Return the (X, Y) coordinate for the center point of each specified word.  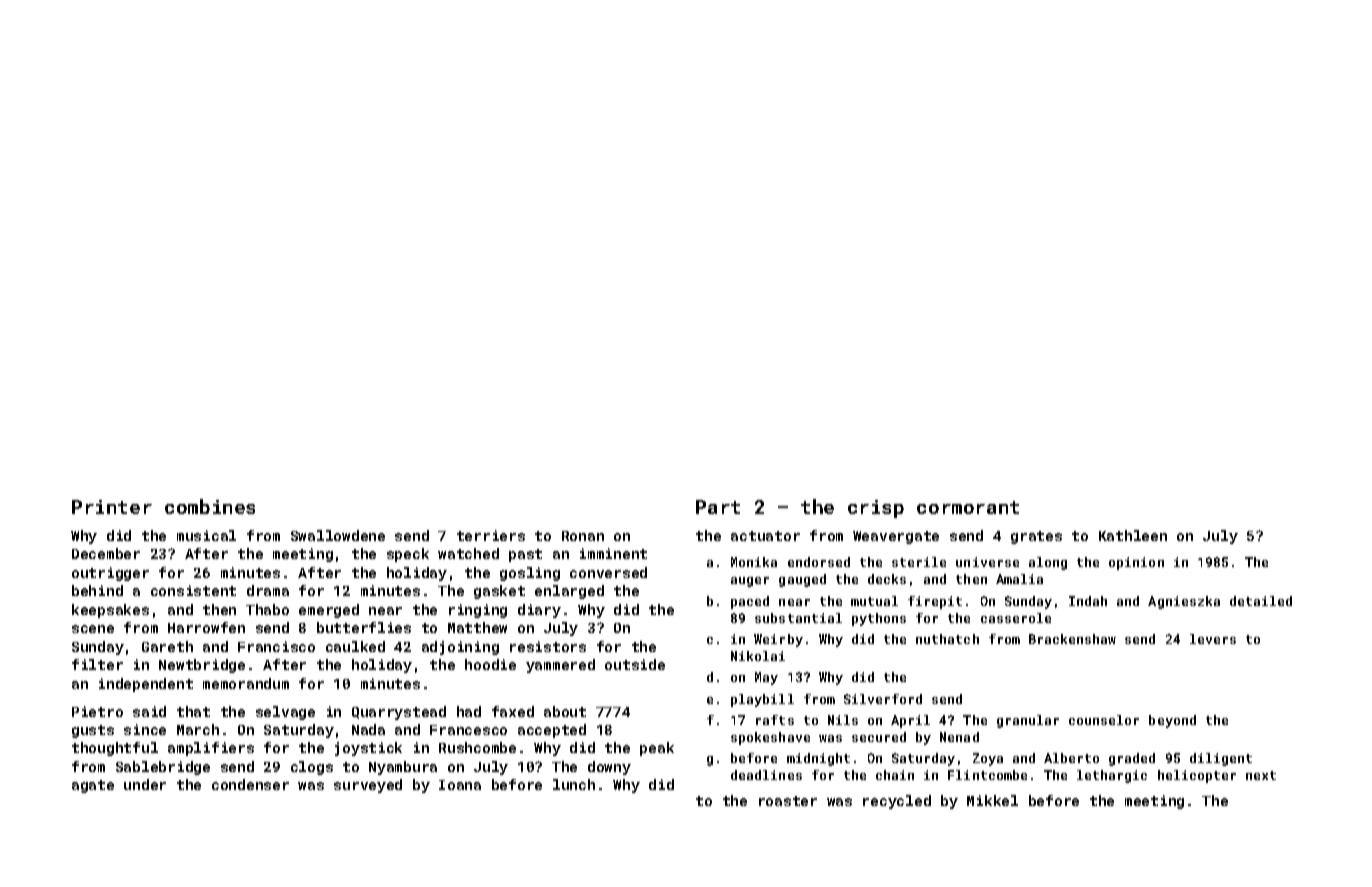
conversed (608, 572)
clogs (312, 768)
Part (718, 507)
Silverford (883, 699)
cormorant (968, 507)
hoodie (490, 664)
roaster (788, 801)
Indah (1088, 601)
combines (210, 506)
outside (635, 664)
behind (97, 590)
